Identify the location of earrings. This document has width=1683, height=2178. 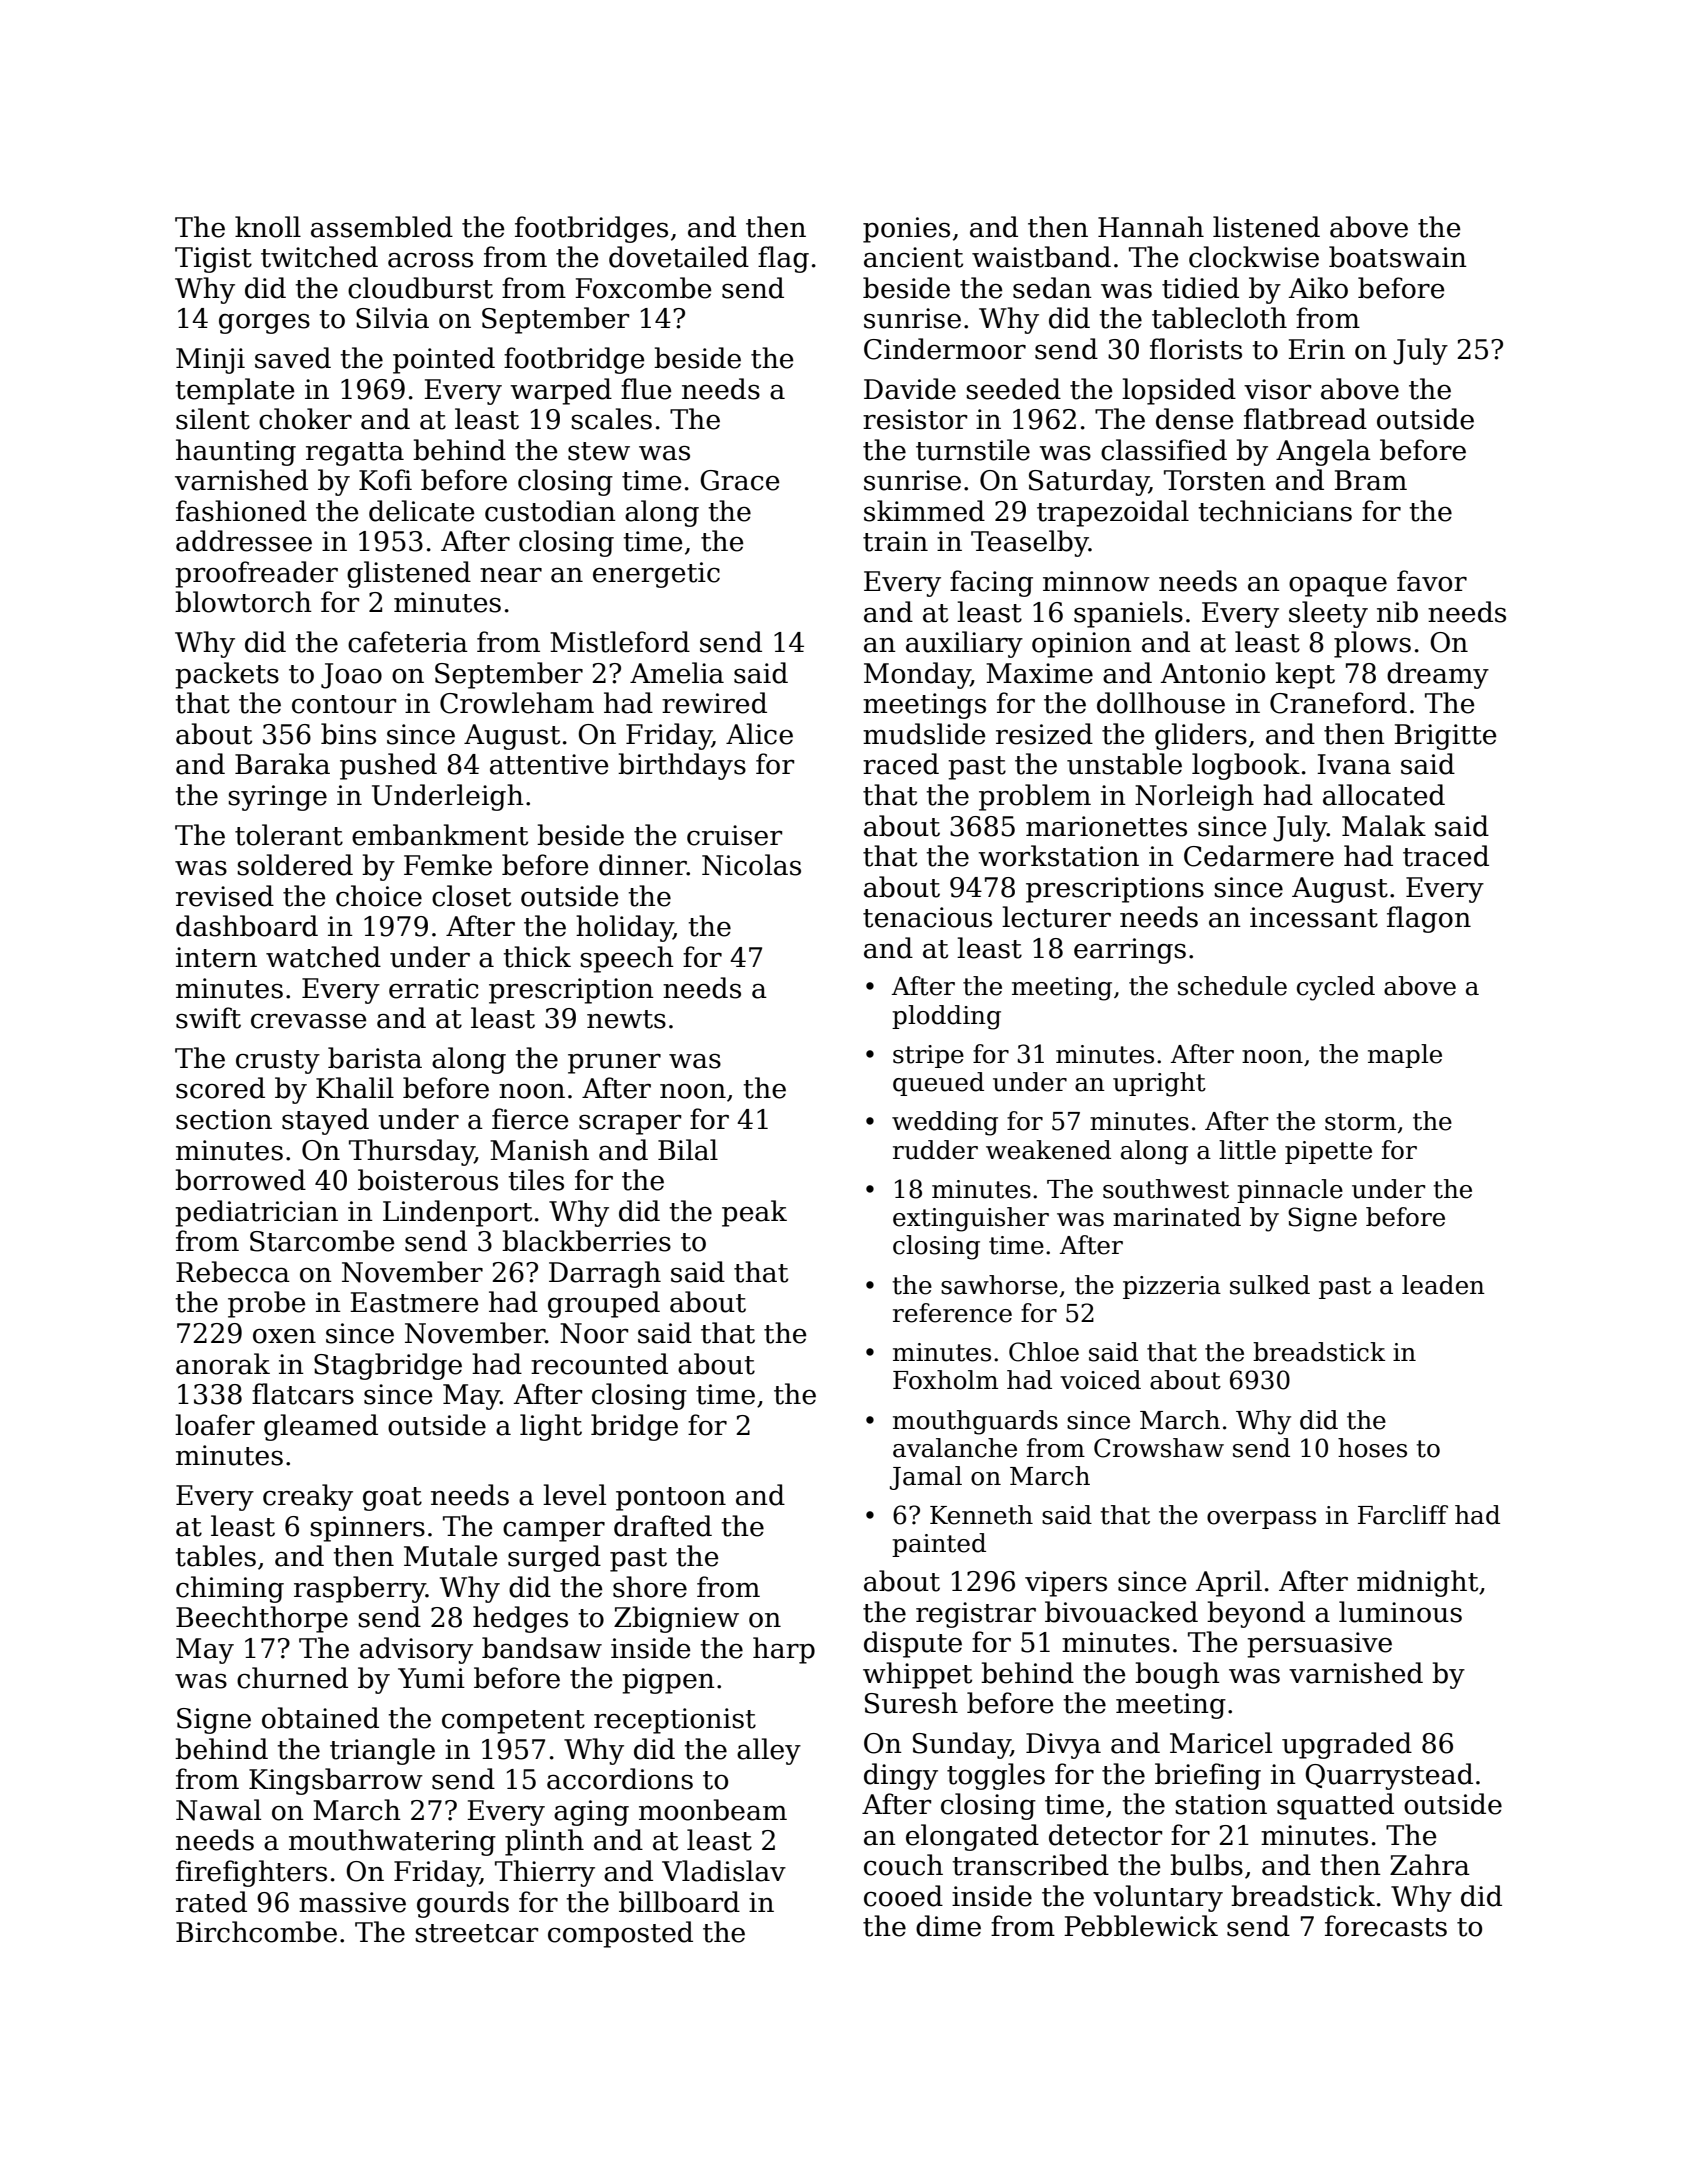
(1130, 951).
